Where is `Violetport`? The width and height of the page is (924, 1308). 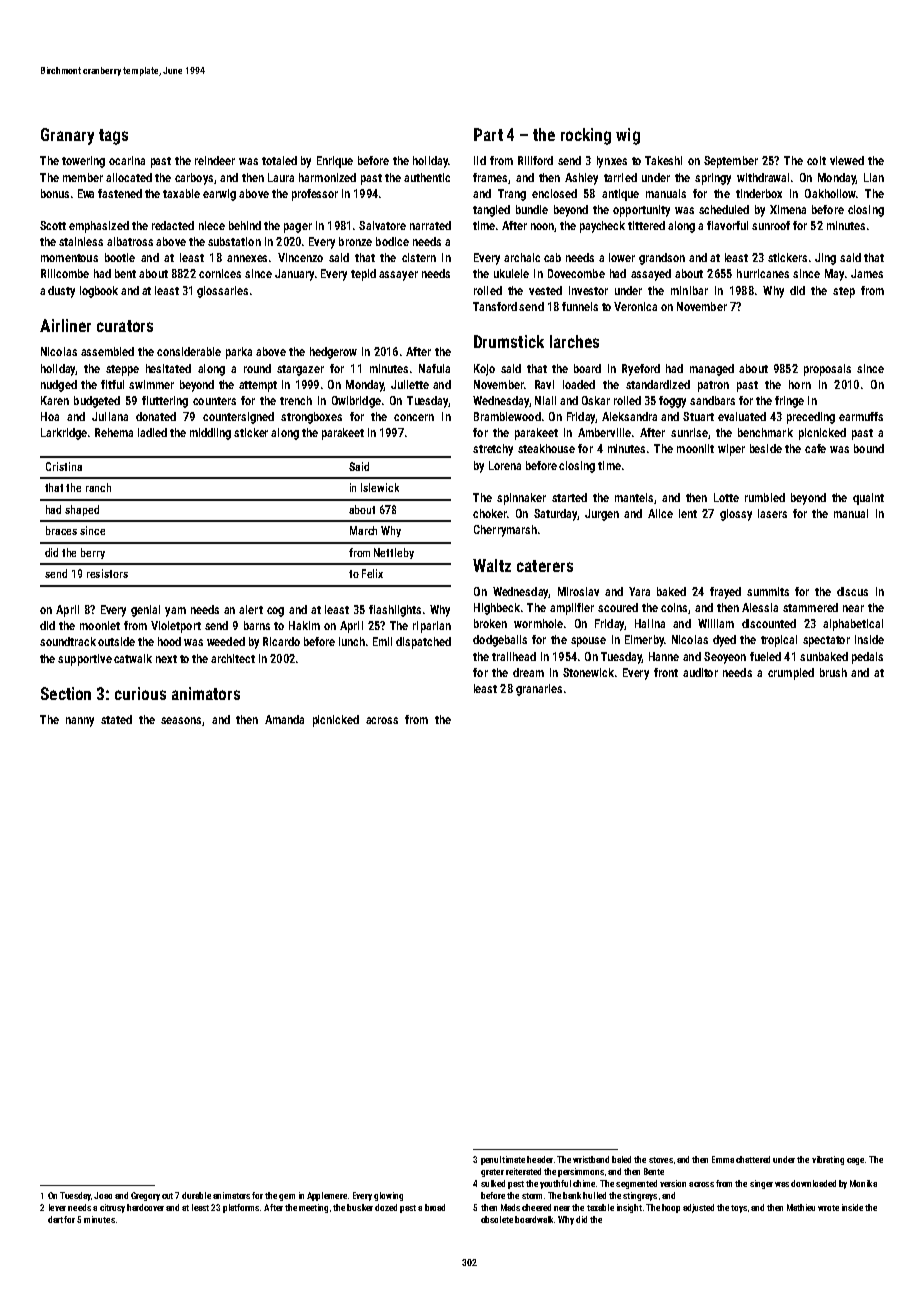 Violetport is located at coordinates (176, 627).
